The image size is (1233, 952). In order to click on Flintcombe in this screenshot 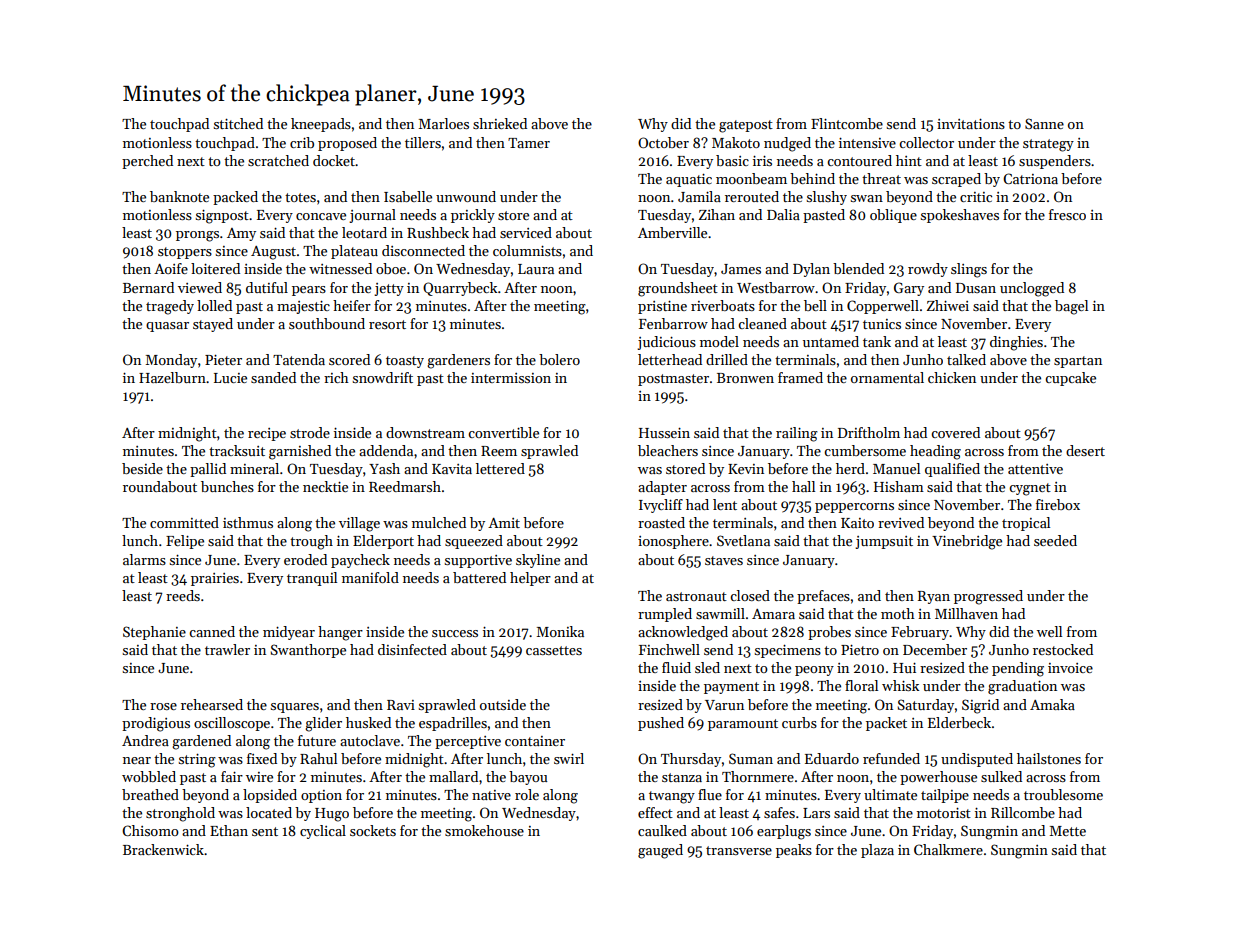, I will do `click(847, 123)`.
